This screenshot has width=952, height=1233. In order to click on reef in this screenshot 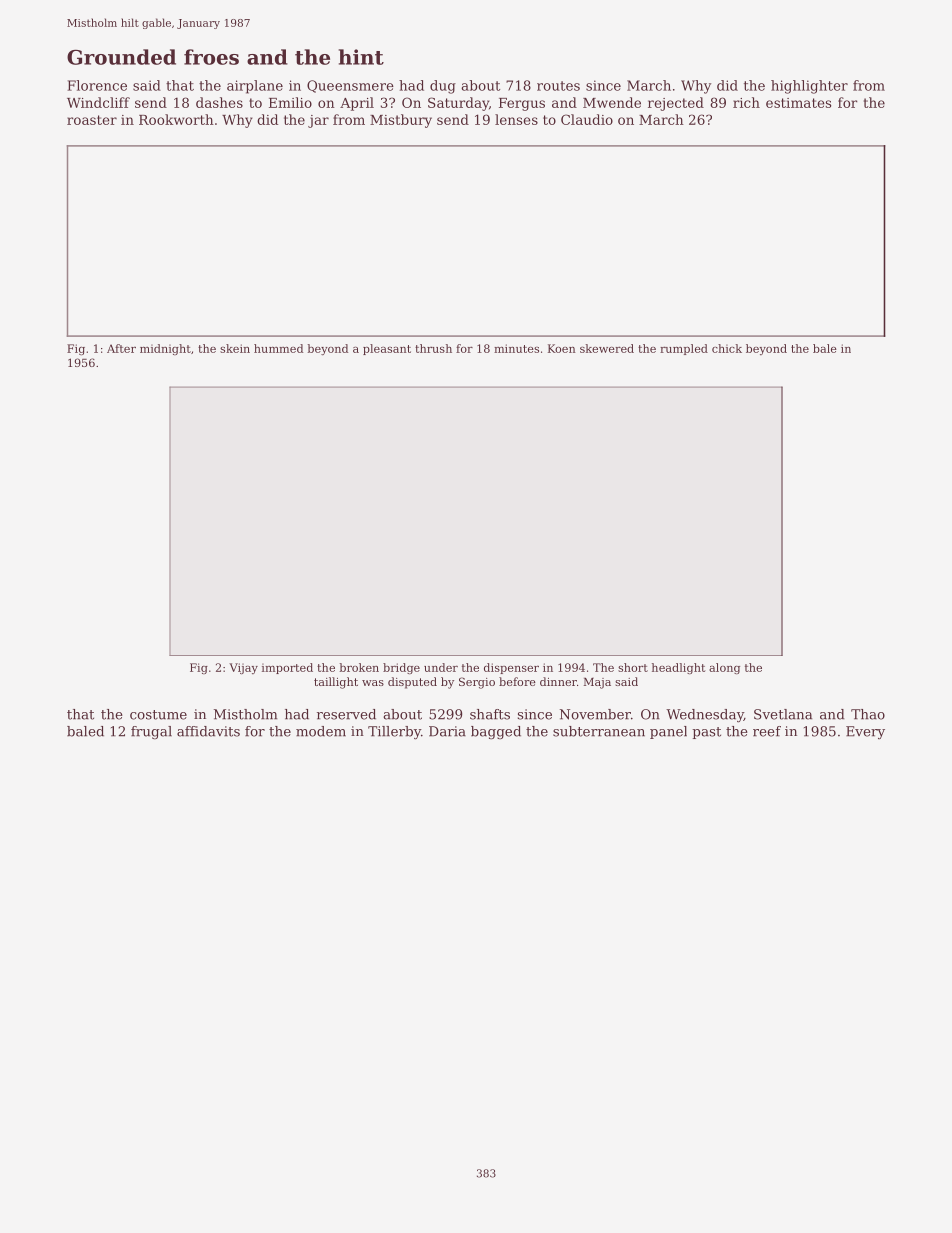, I will do `click(767, 731)`.
